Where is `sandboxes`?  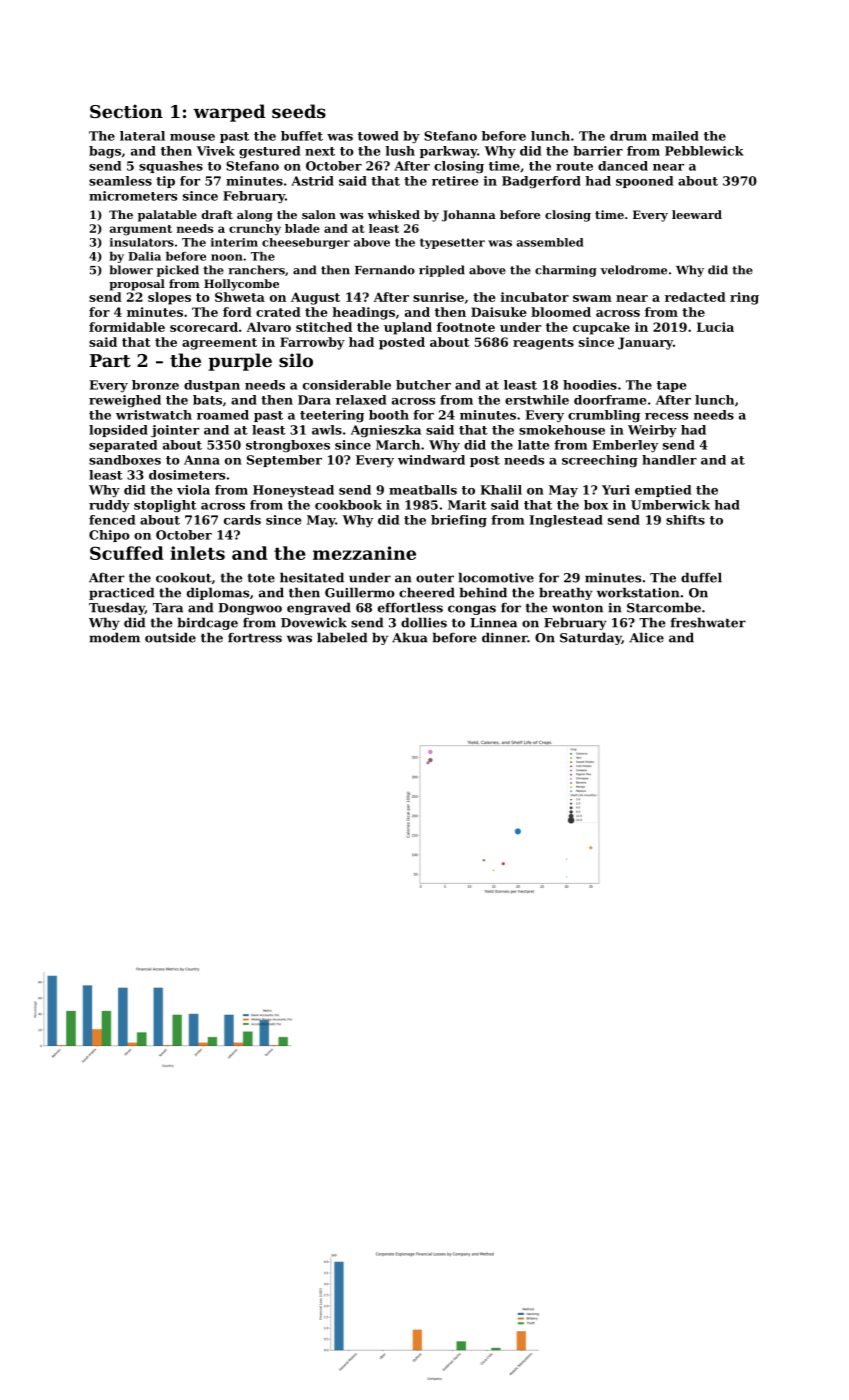
sandboxes is located at coordinates (125, 460).
